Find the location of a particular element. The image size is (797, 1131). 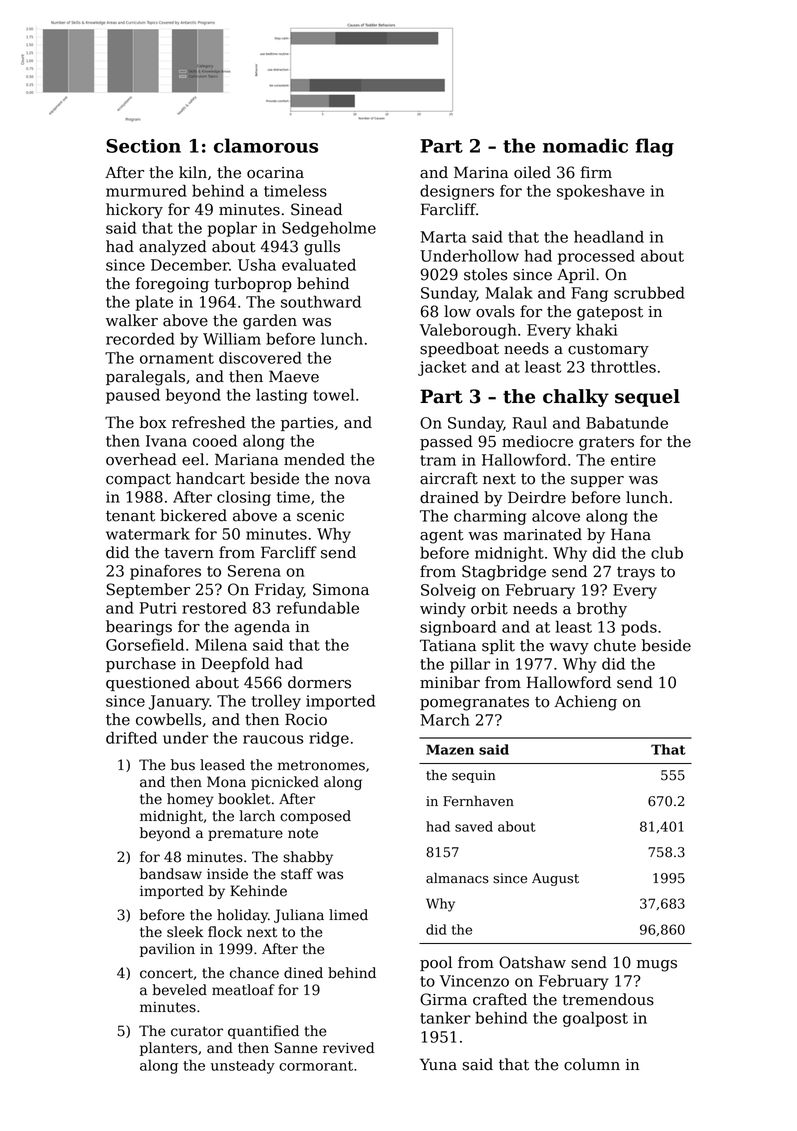

designers is located at coordinates (457, 192).
